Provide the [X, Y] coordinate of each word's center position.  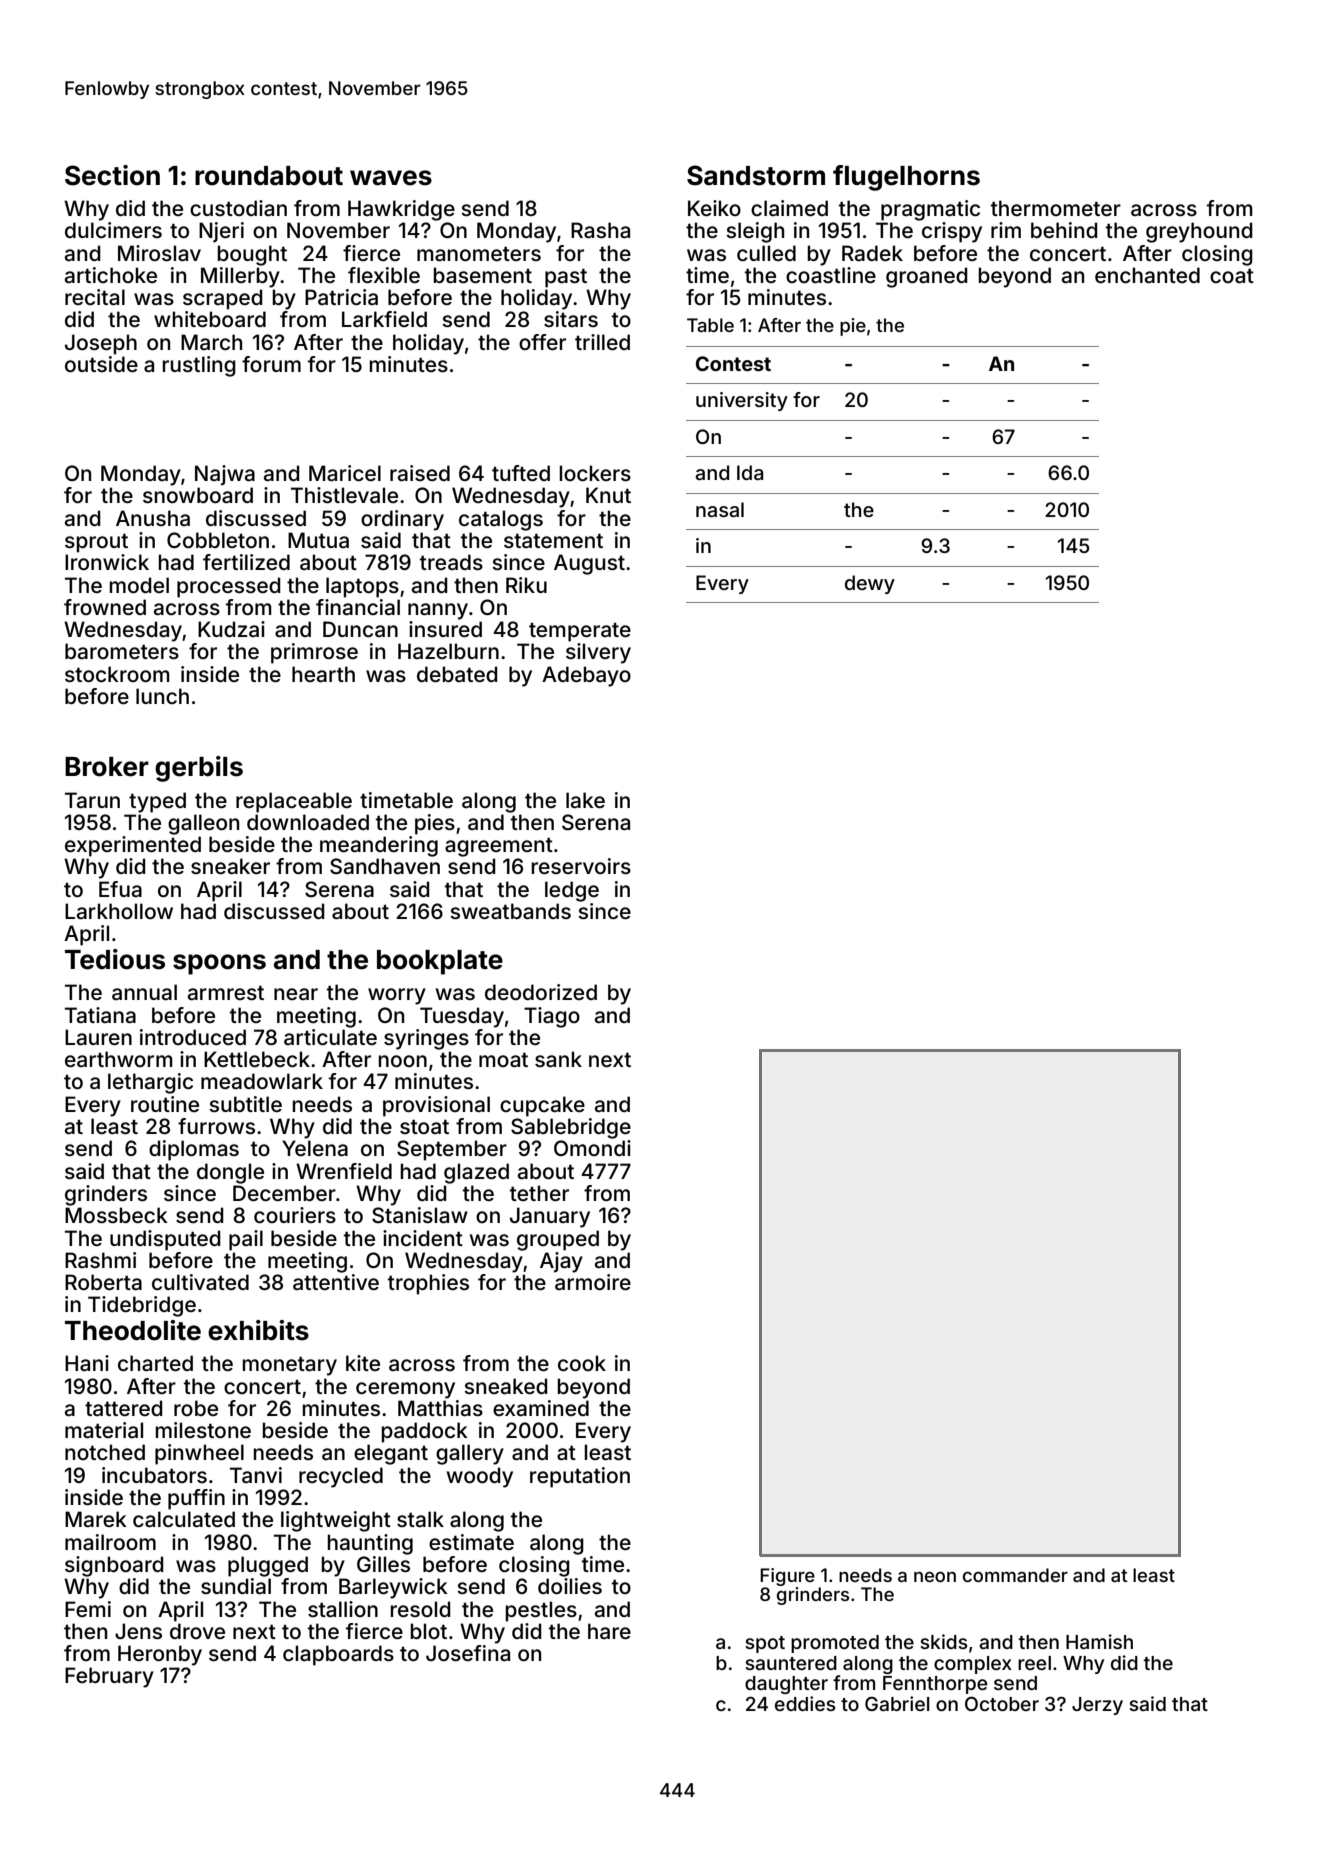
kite [363, 1363]
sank [558, 1059]
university [742, 401]
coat [1232, 276]
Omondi [592, 1148]
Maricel [345, 473]
